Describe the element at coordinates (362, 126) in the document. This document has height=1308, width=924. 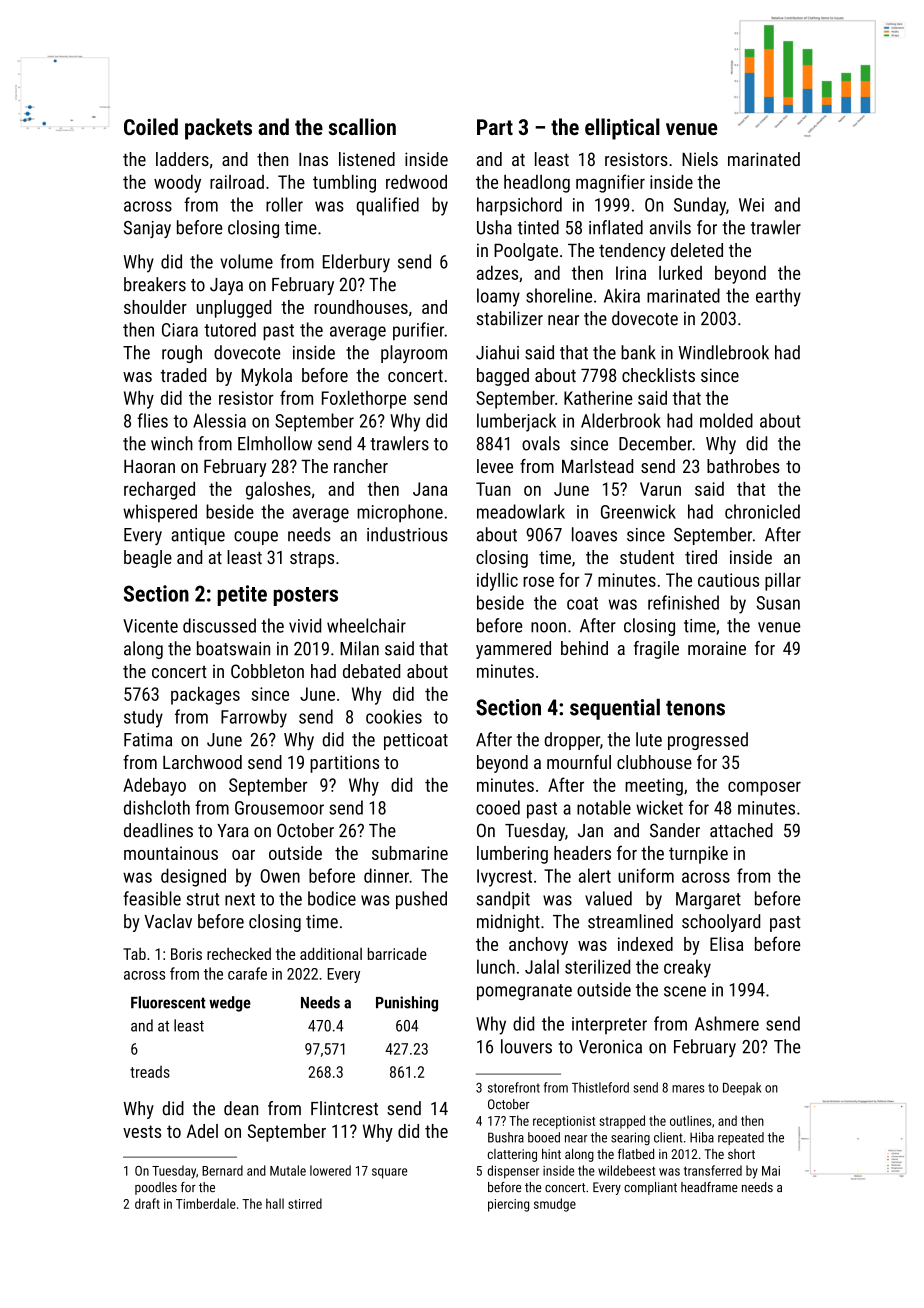
I see `scallion` at that location.
